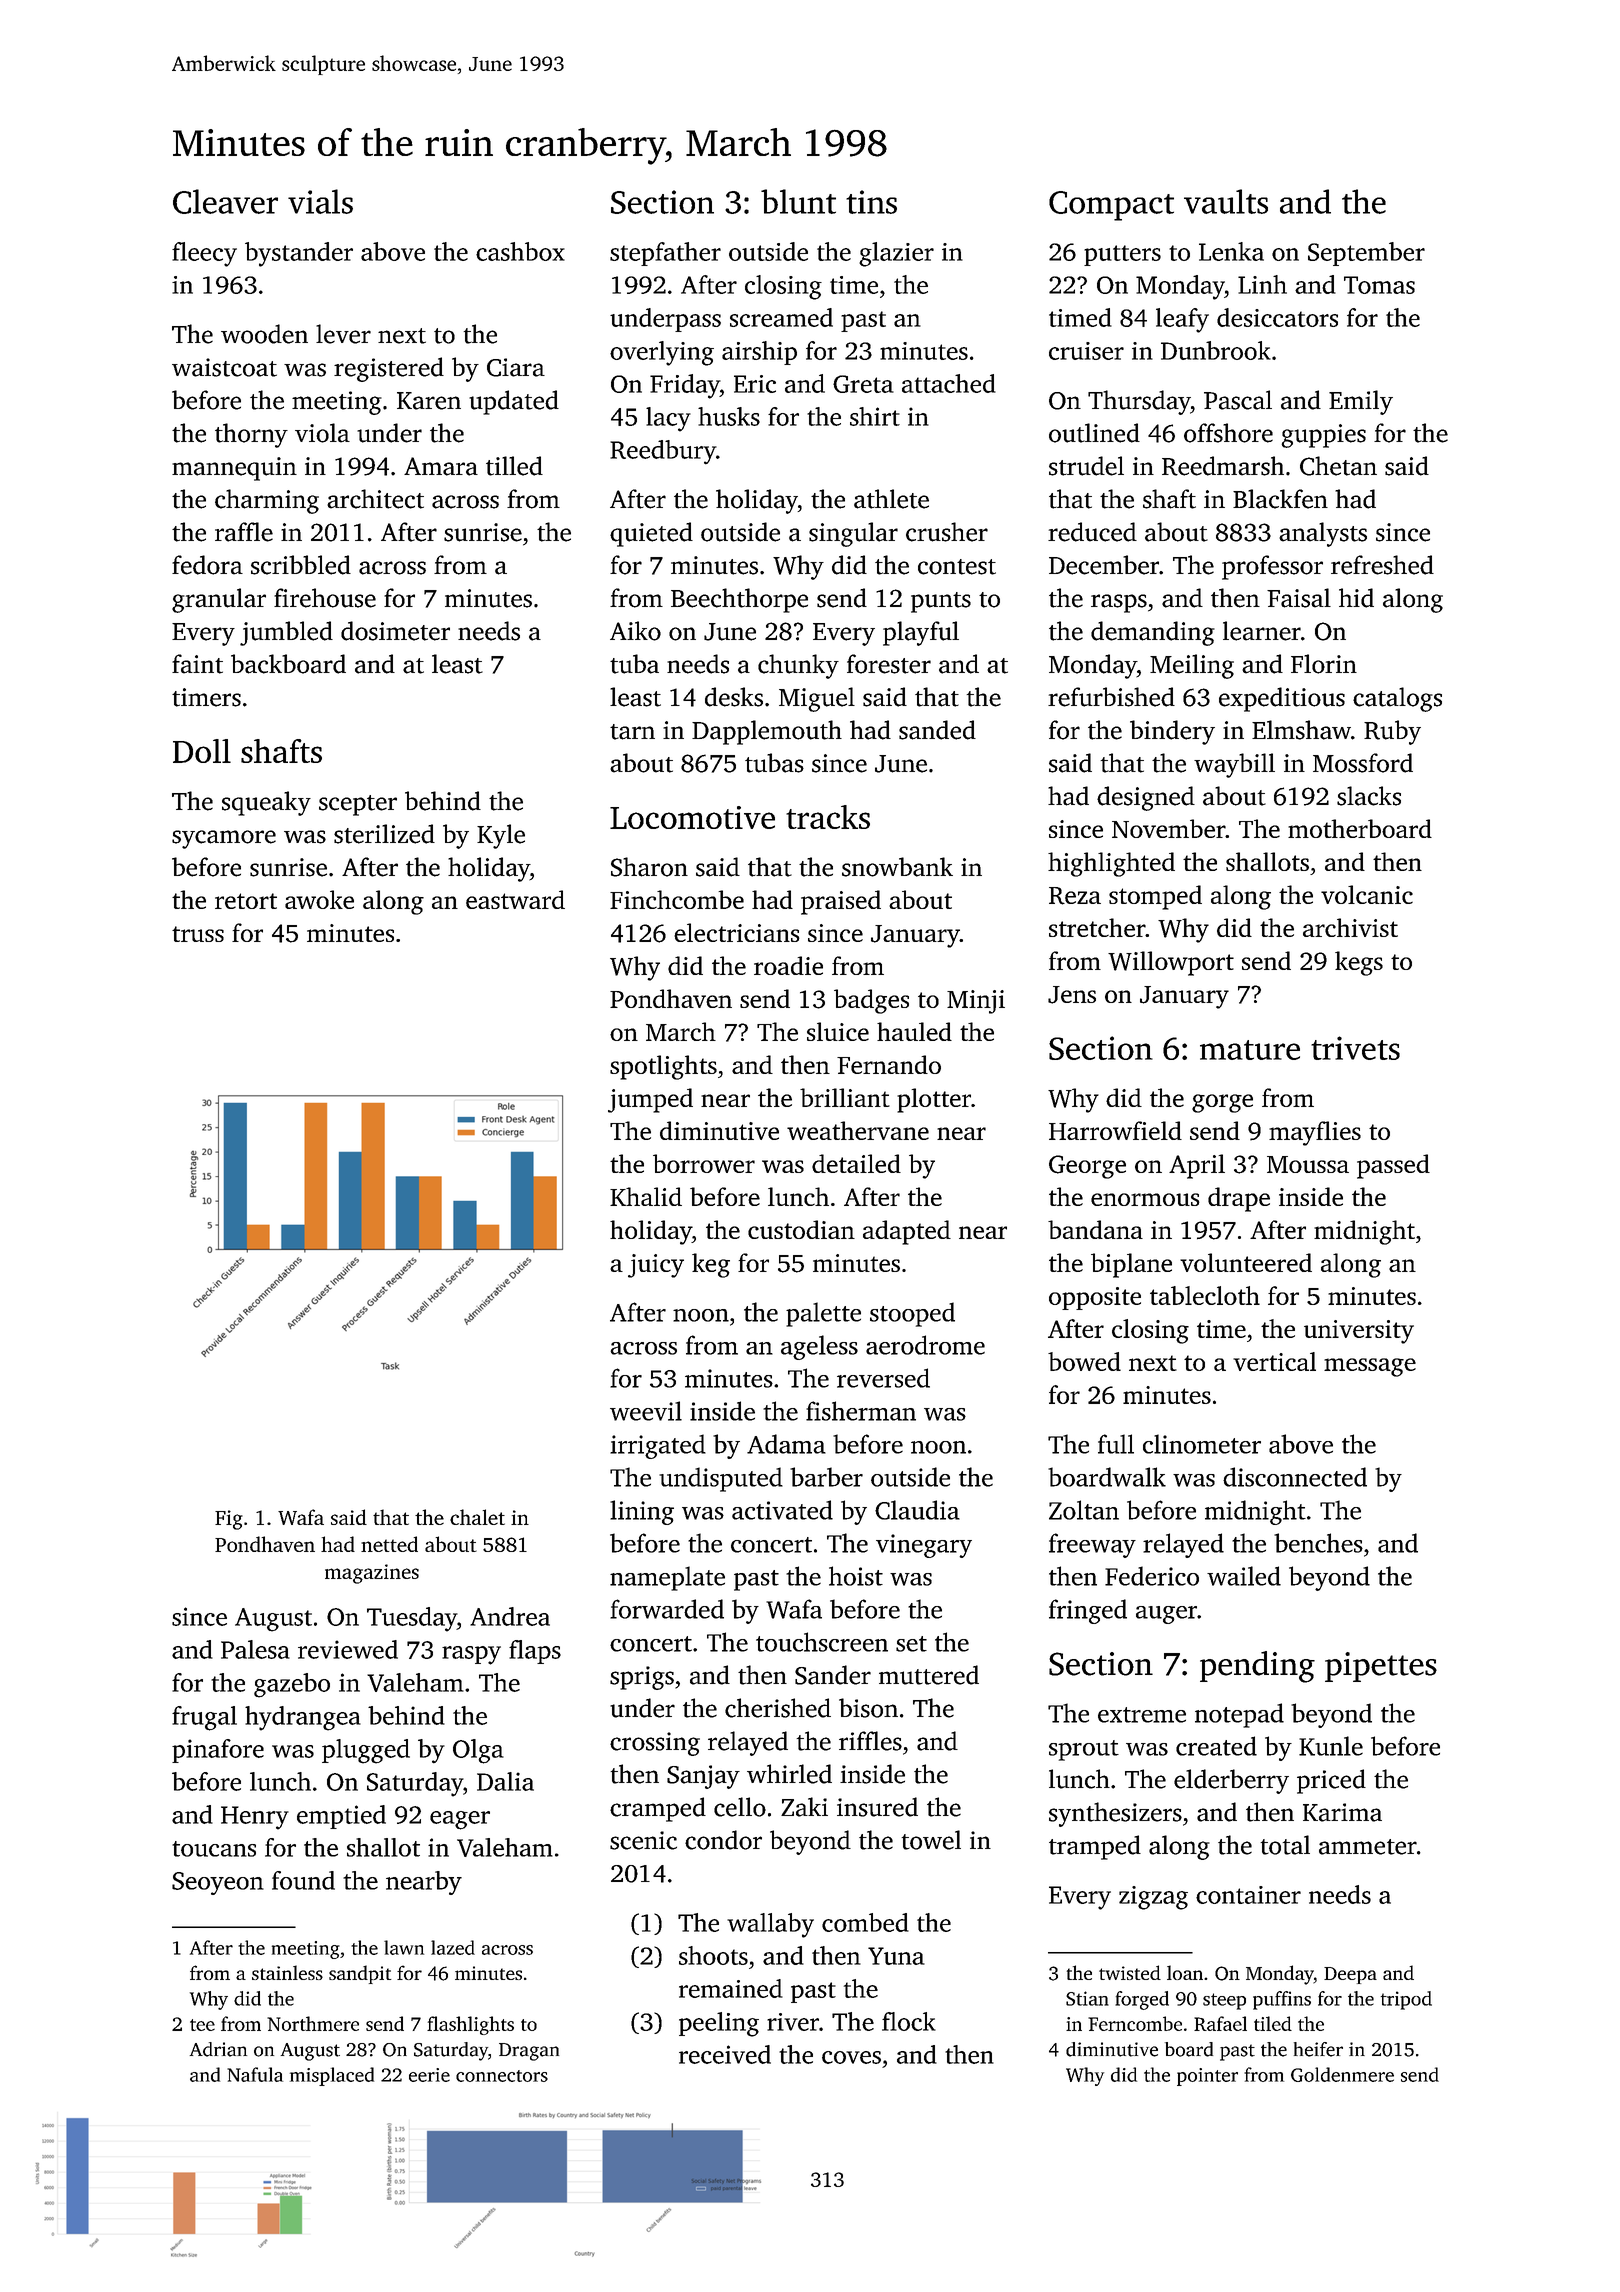  Describe the element at coordinates (520, 251) in the page. I see `cashbox` at that location.
